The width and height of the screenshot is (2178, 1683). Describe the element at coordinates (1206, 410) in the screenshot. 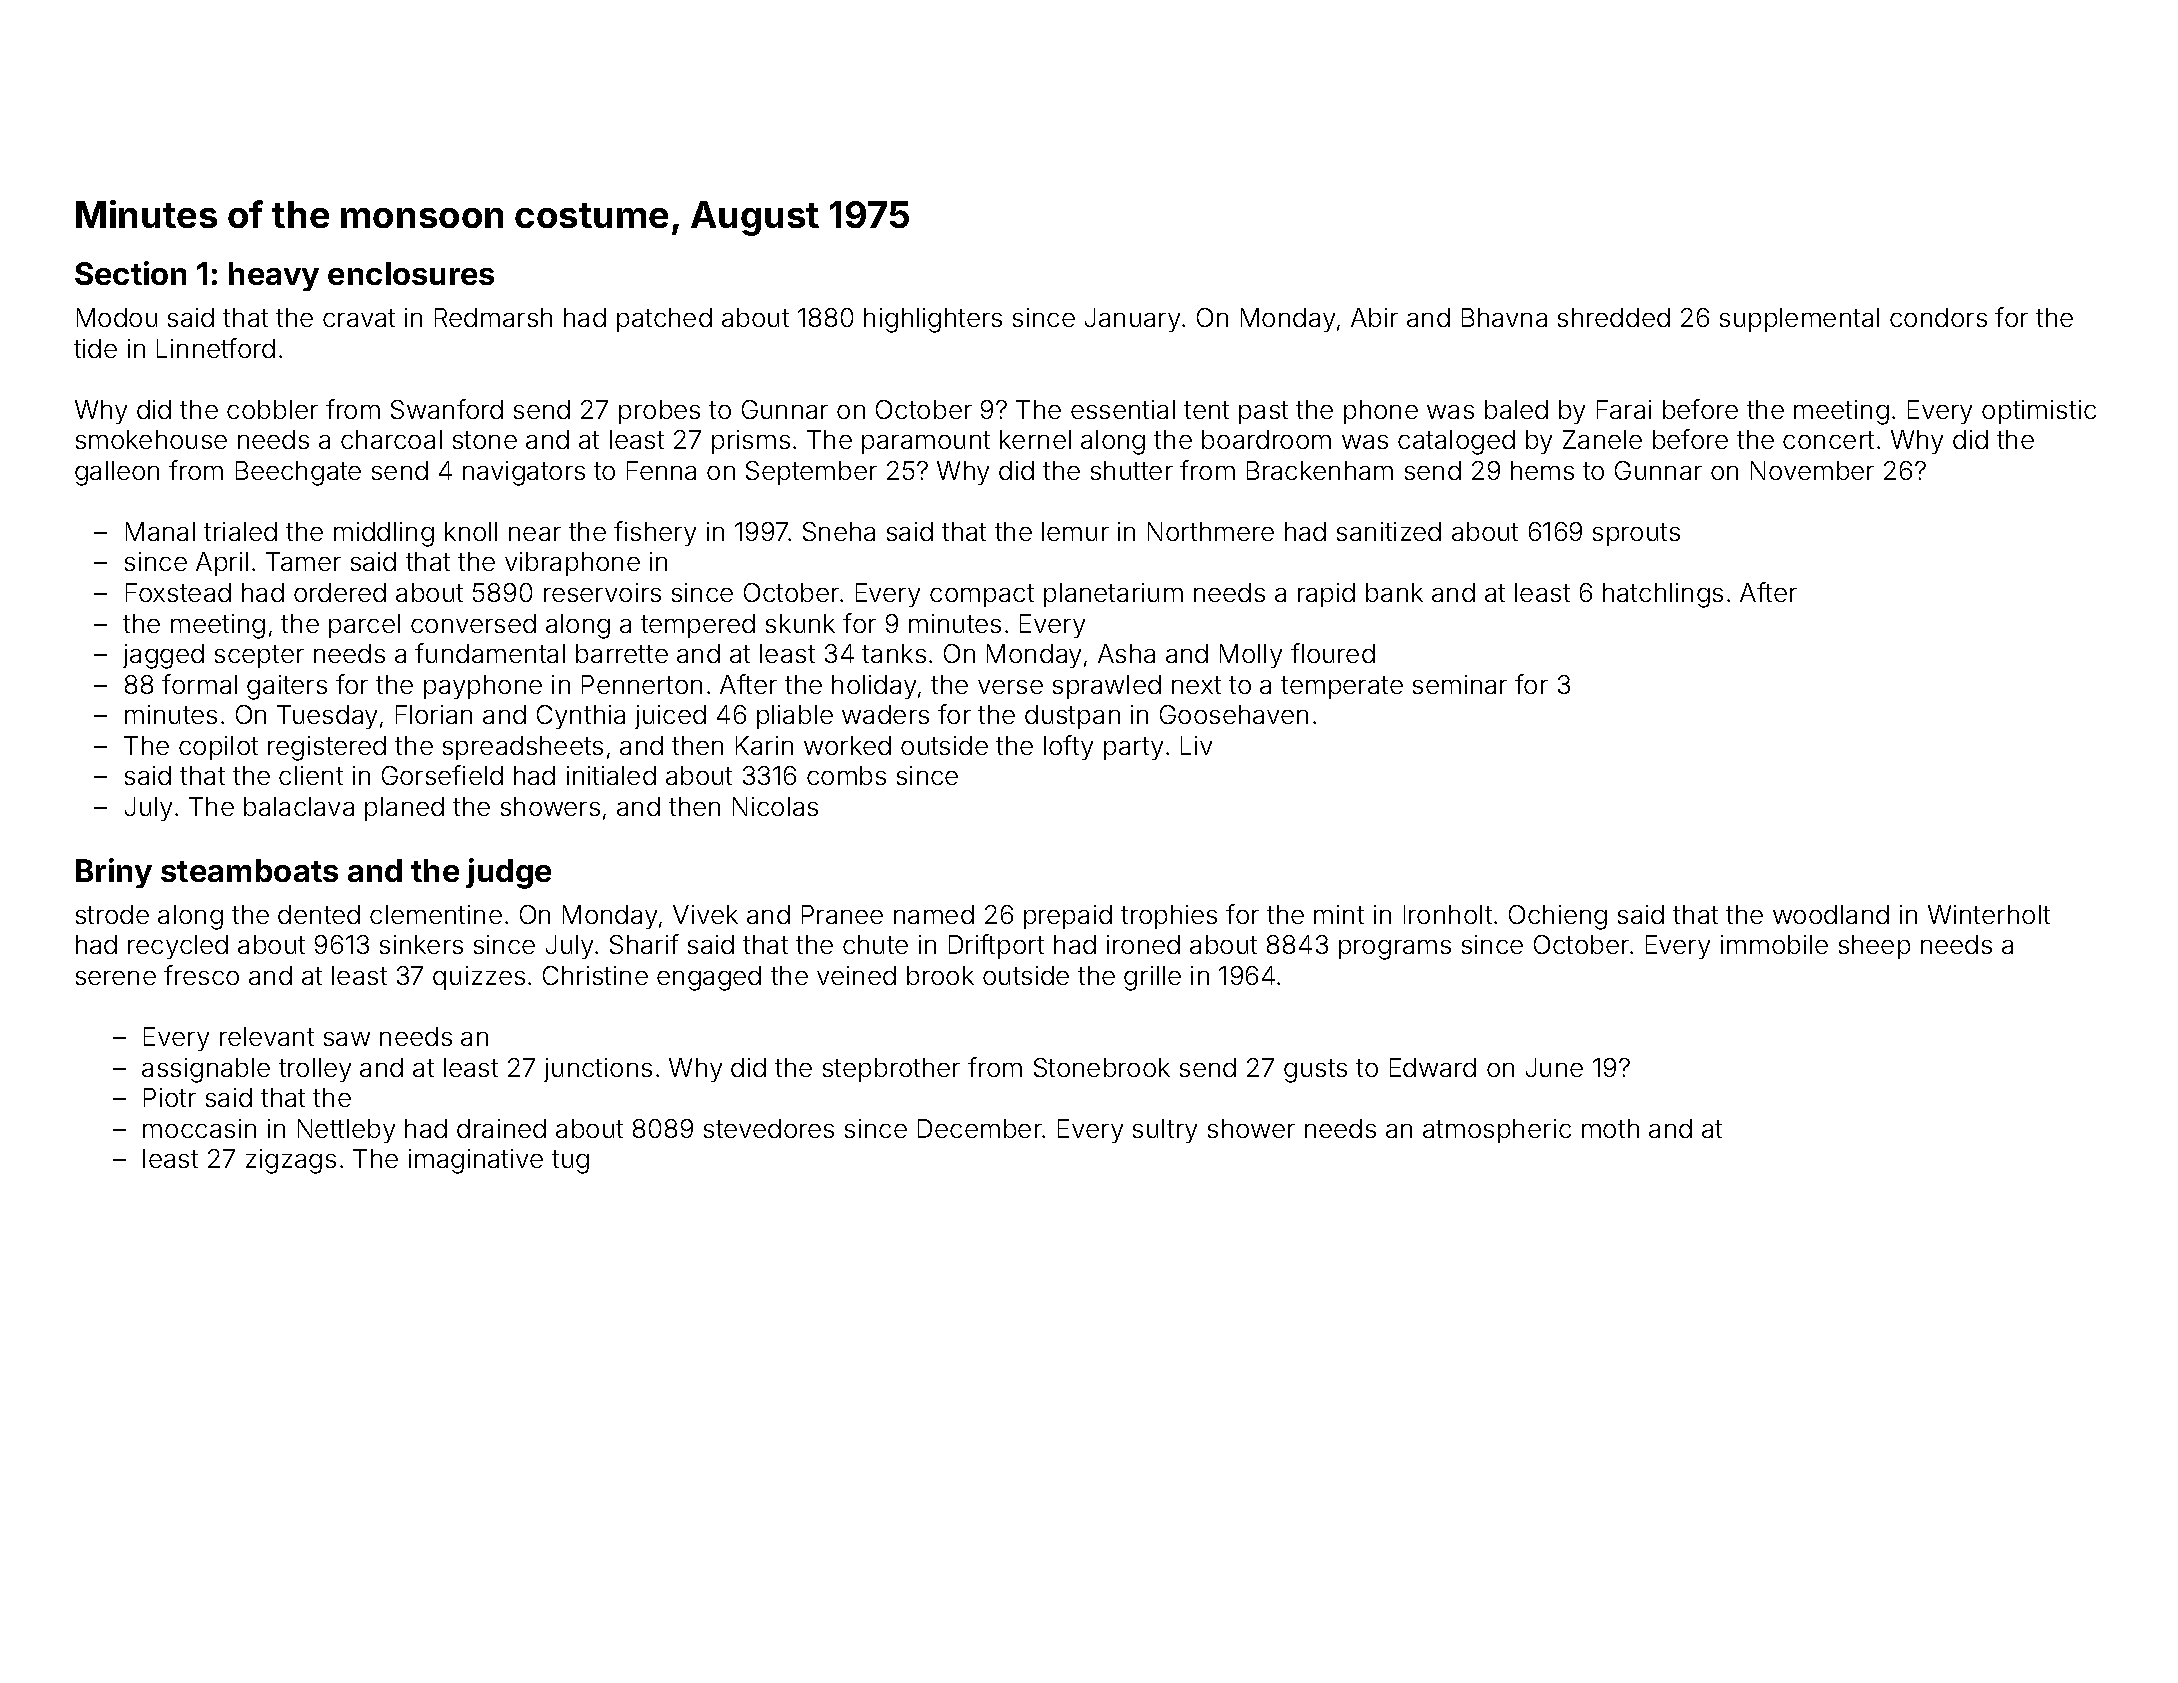

I see `tent` at that location.
